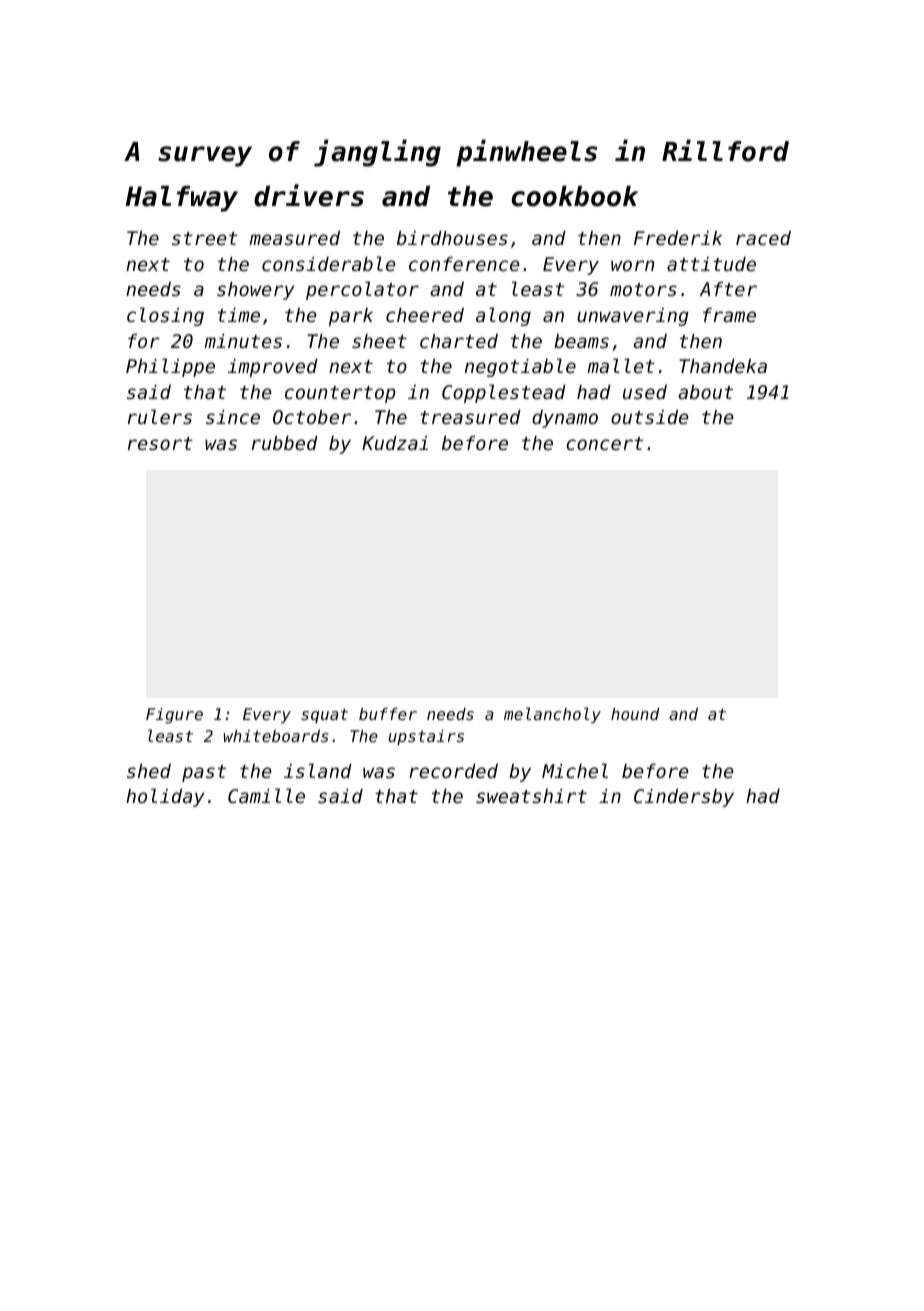  What do you see at coordinates (684, 798) in the screenshot?
I see `Cindersby` at bounding box center [684, 798].
